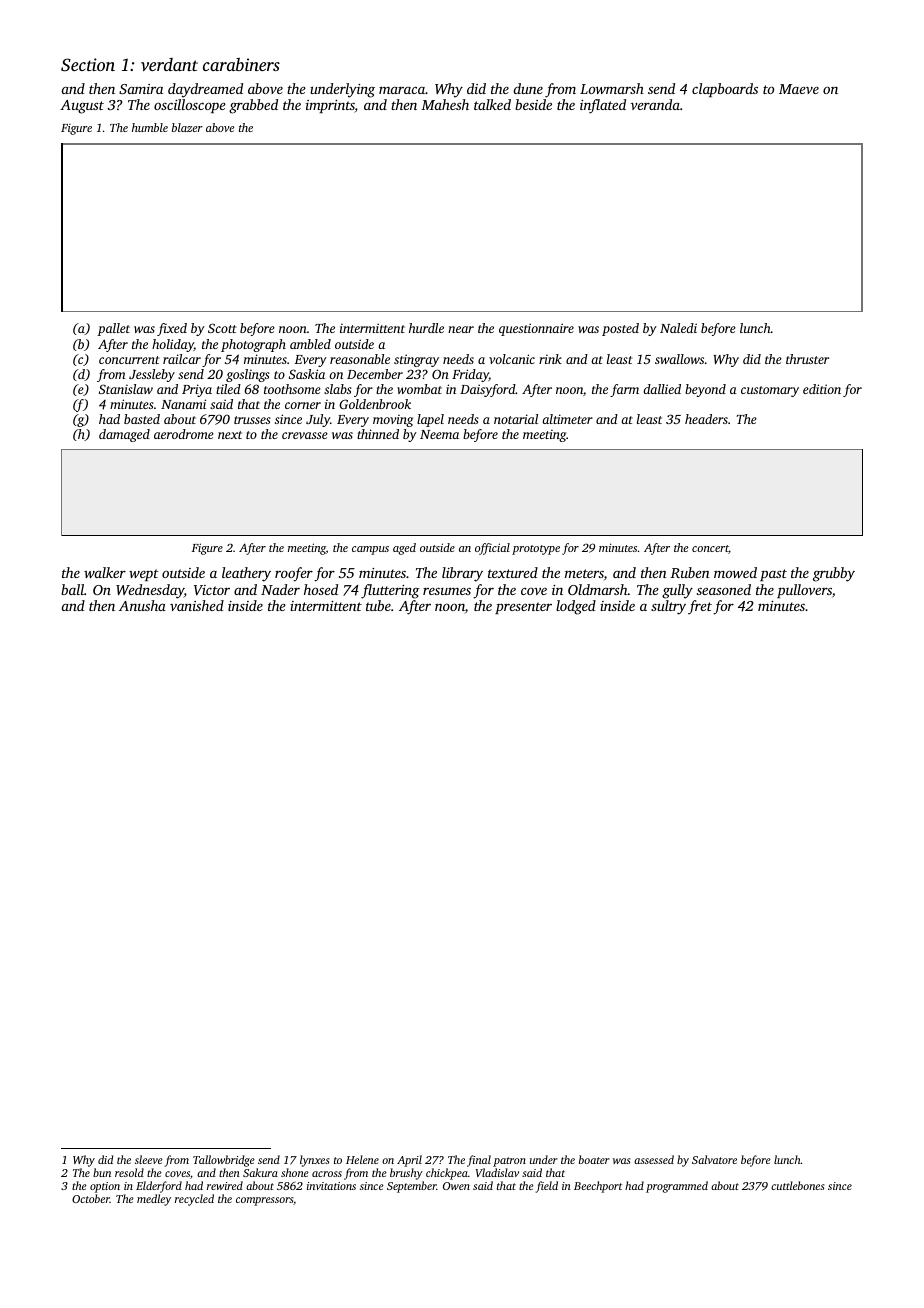 This image has height=1308, width=924. What do you see at coordinates (378, 605) in the image?
I see `tube` at bounding box center [378, 605].
